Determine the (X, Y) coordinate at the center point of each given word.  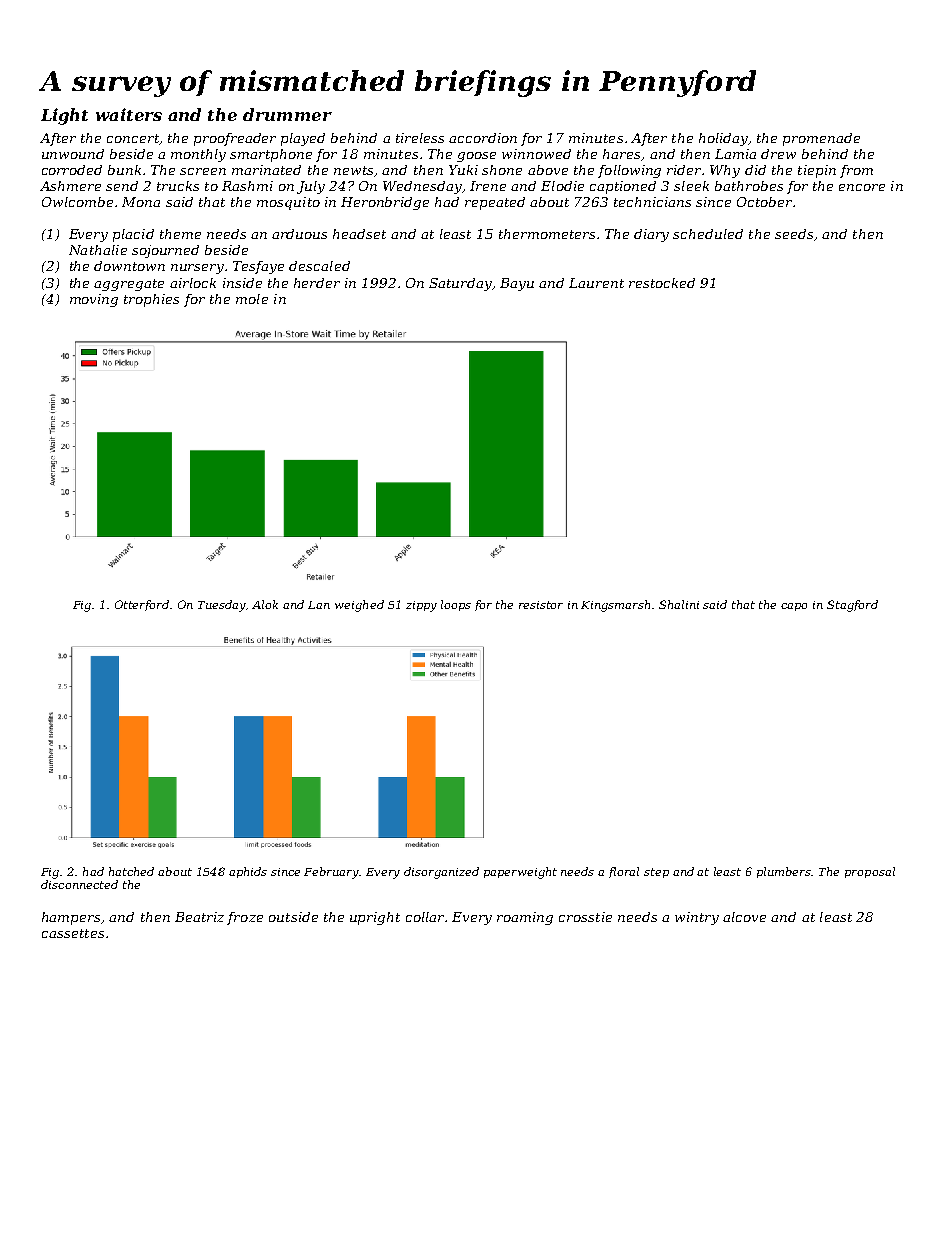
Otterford (142, 605)
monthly (198, 155)
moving (94, 300)
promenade (821, 139)
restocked (662, 283)
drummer (287, 114)
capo (794, 607)
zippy (421, 606)
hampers (71, 918)
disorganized (441, 873)
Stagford (852, 606)
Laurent (596, 283)
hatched (131, 871)
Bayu (517, 284)
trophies (151, 300)
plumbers (784, 872)
